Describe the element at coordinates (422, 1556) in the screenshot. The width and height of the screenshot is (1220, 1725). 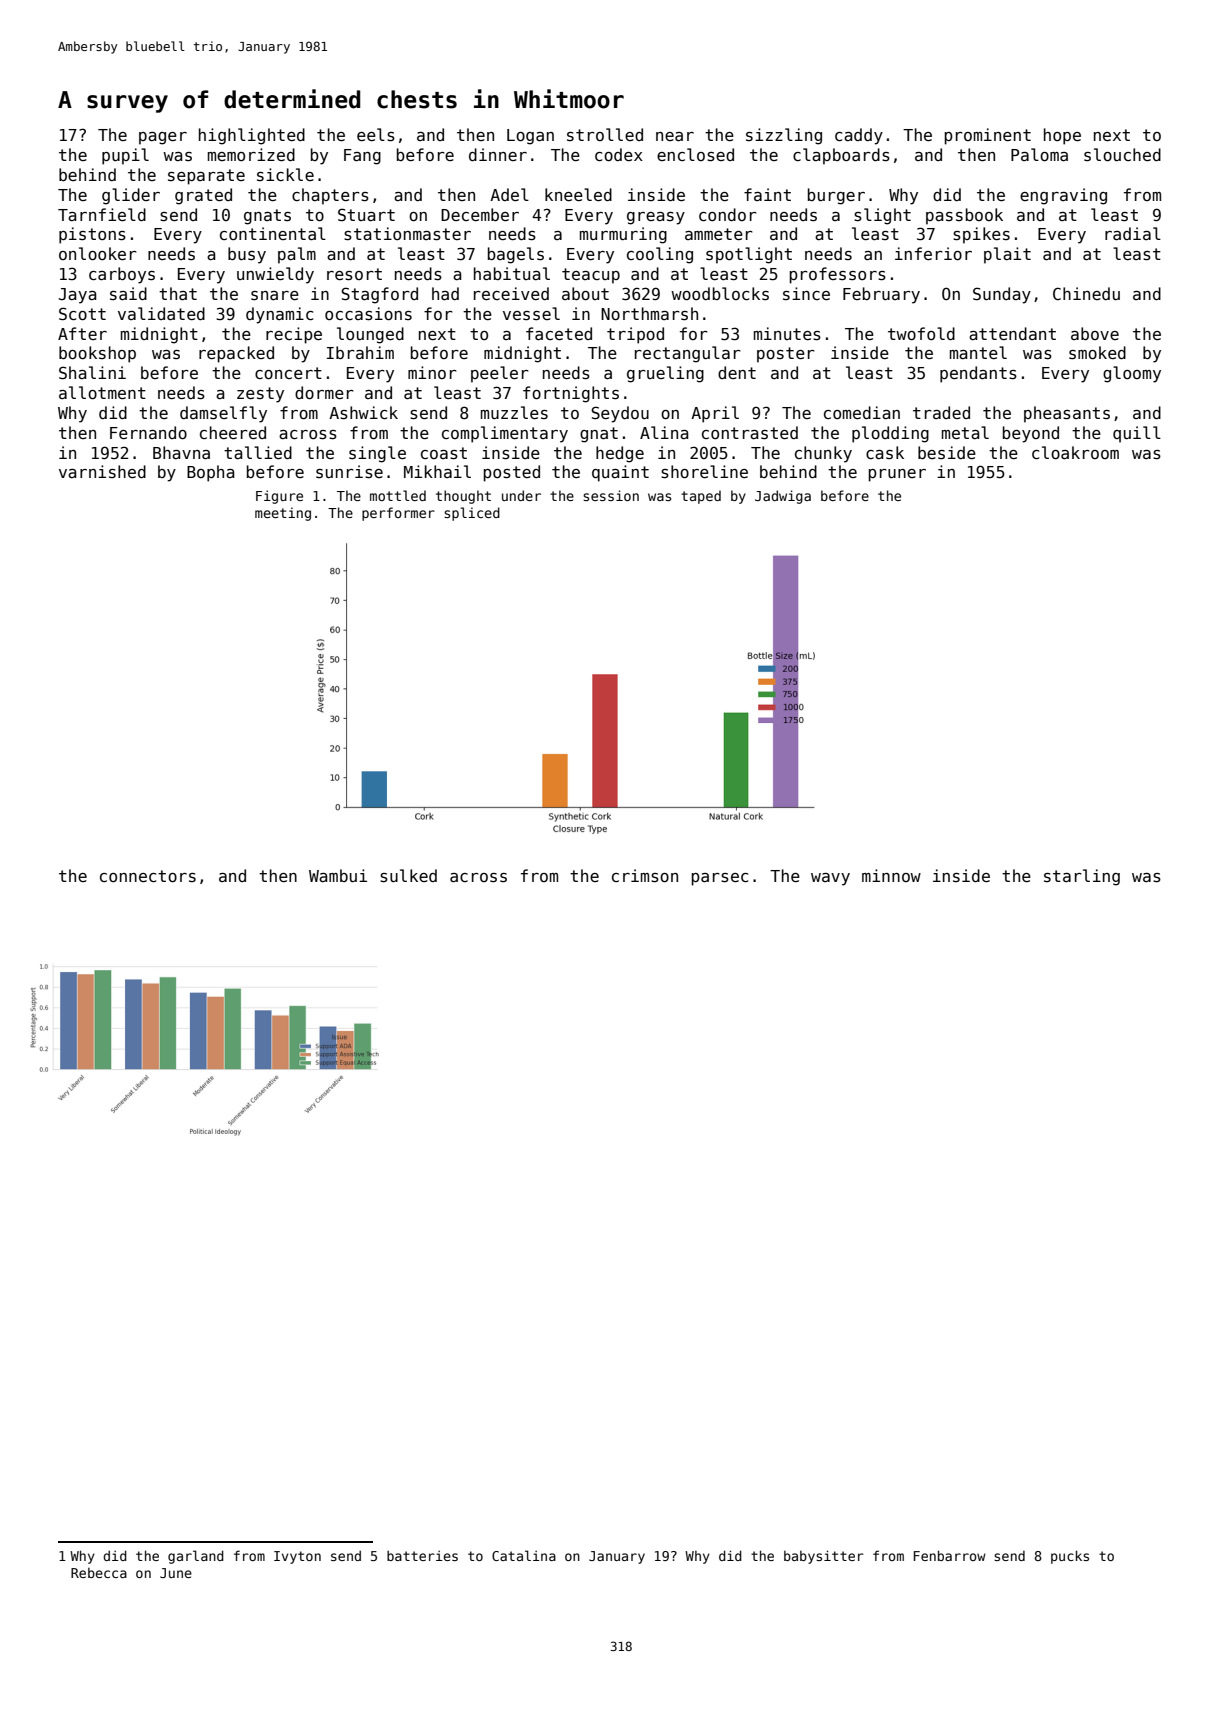
I see `batteries` at that location.
